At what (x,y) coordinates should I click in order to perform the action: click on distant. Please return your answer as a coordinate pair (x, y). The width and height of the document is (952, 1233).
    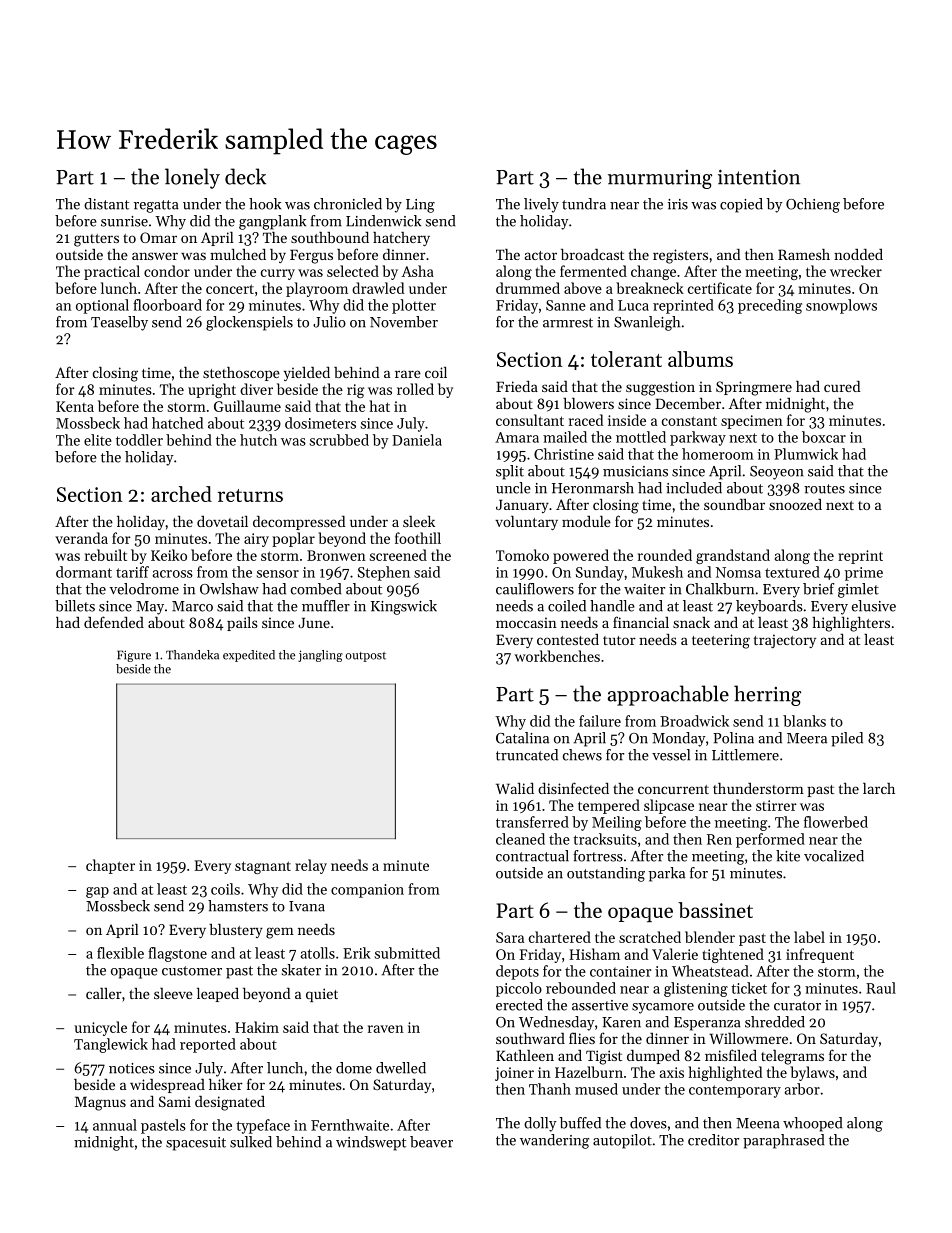
    Looking at the image, I should click on (106, 204).
